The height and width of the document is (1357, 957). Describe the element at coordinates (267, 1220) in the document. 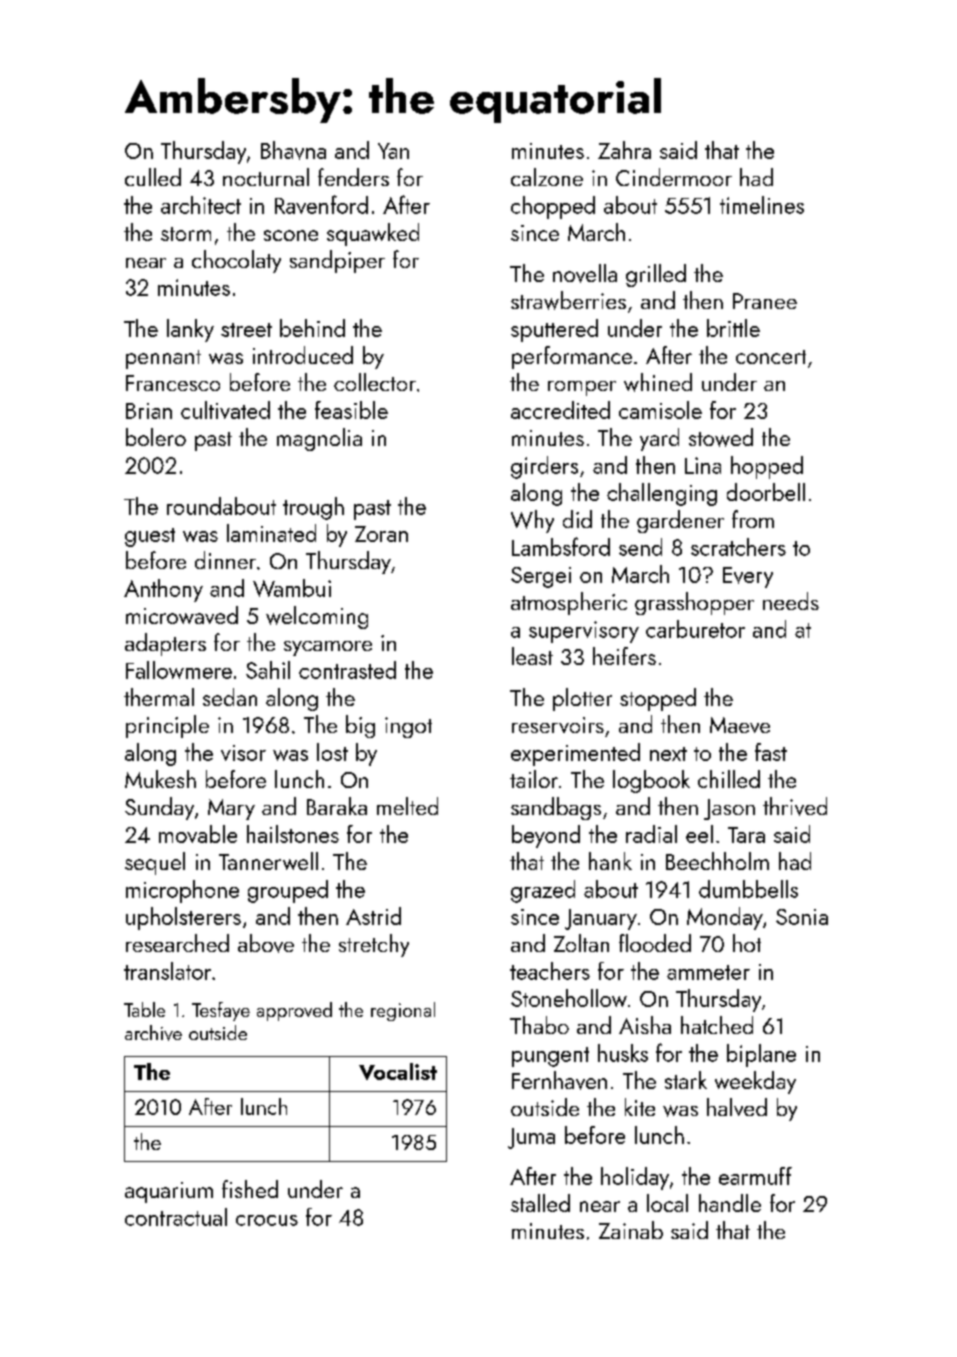

I see `crocus` at that location.
